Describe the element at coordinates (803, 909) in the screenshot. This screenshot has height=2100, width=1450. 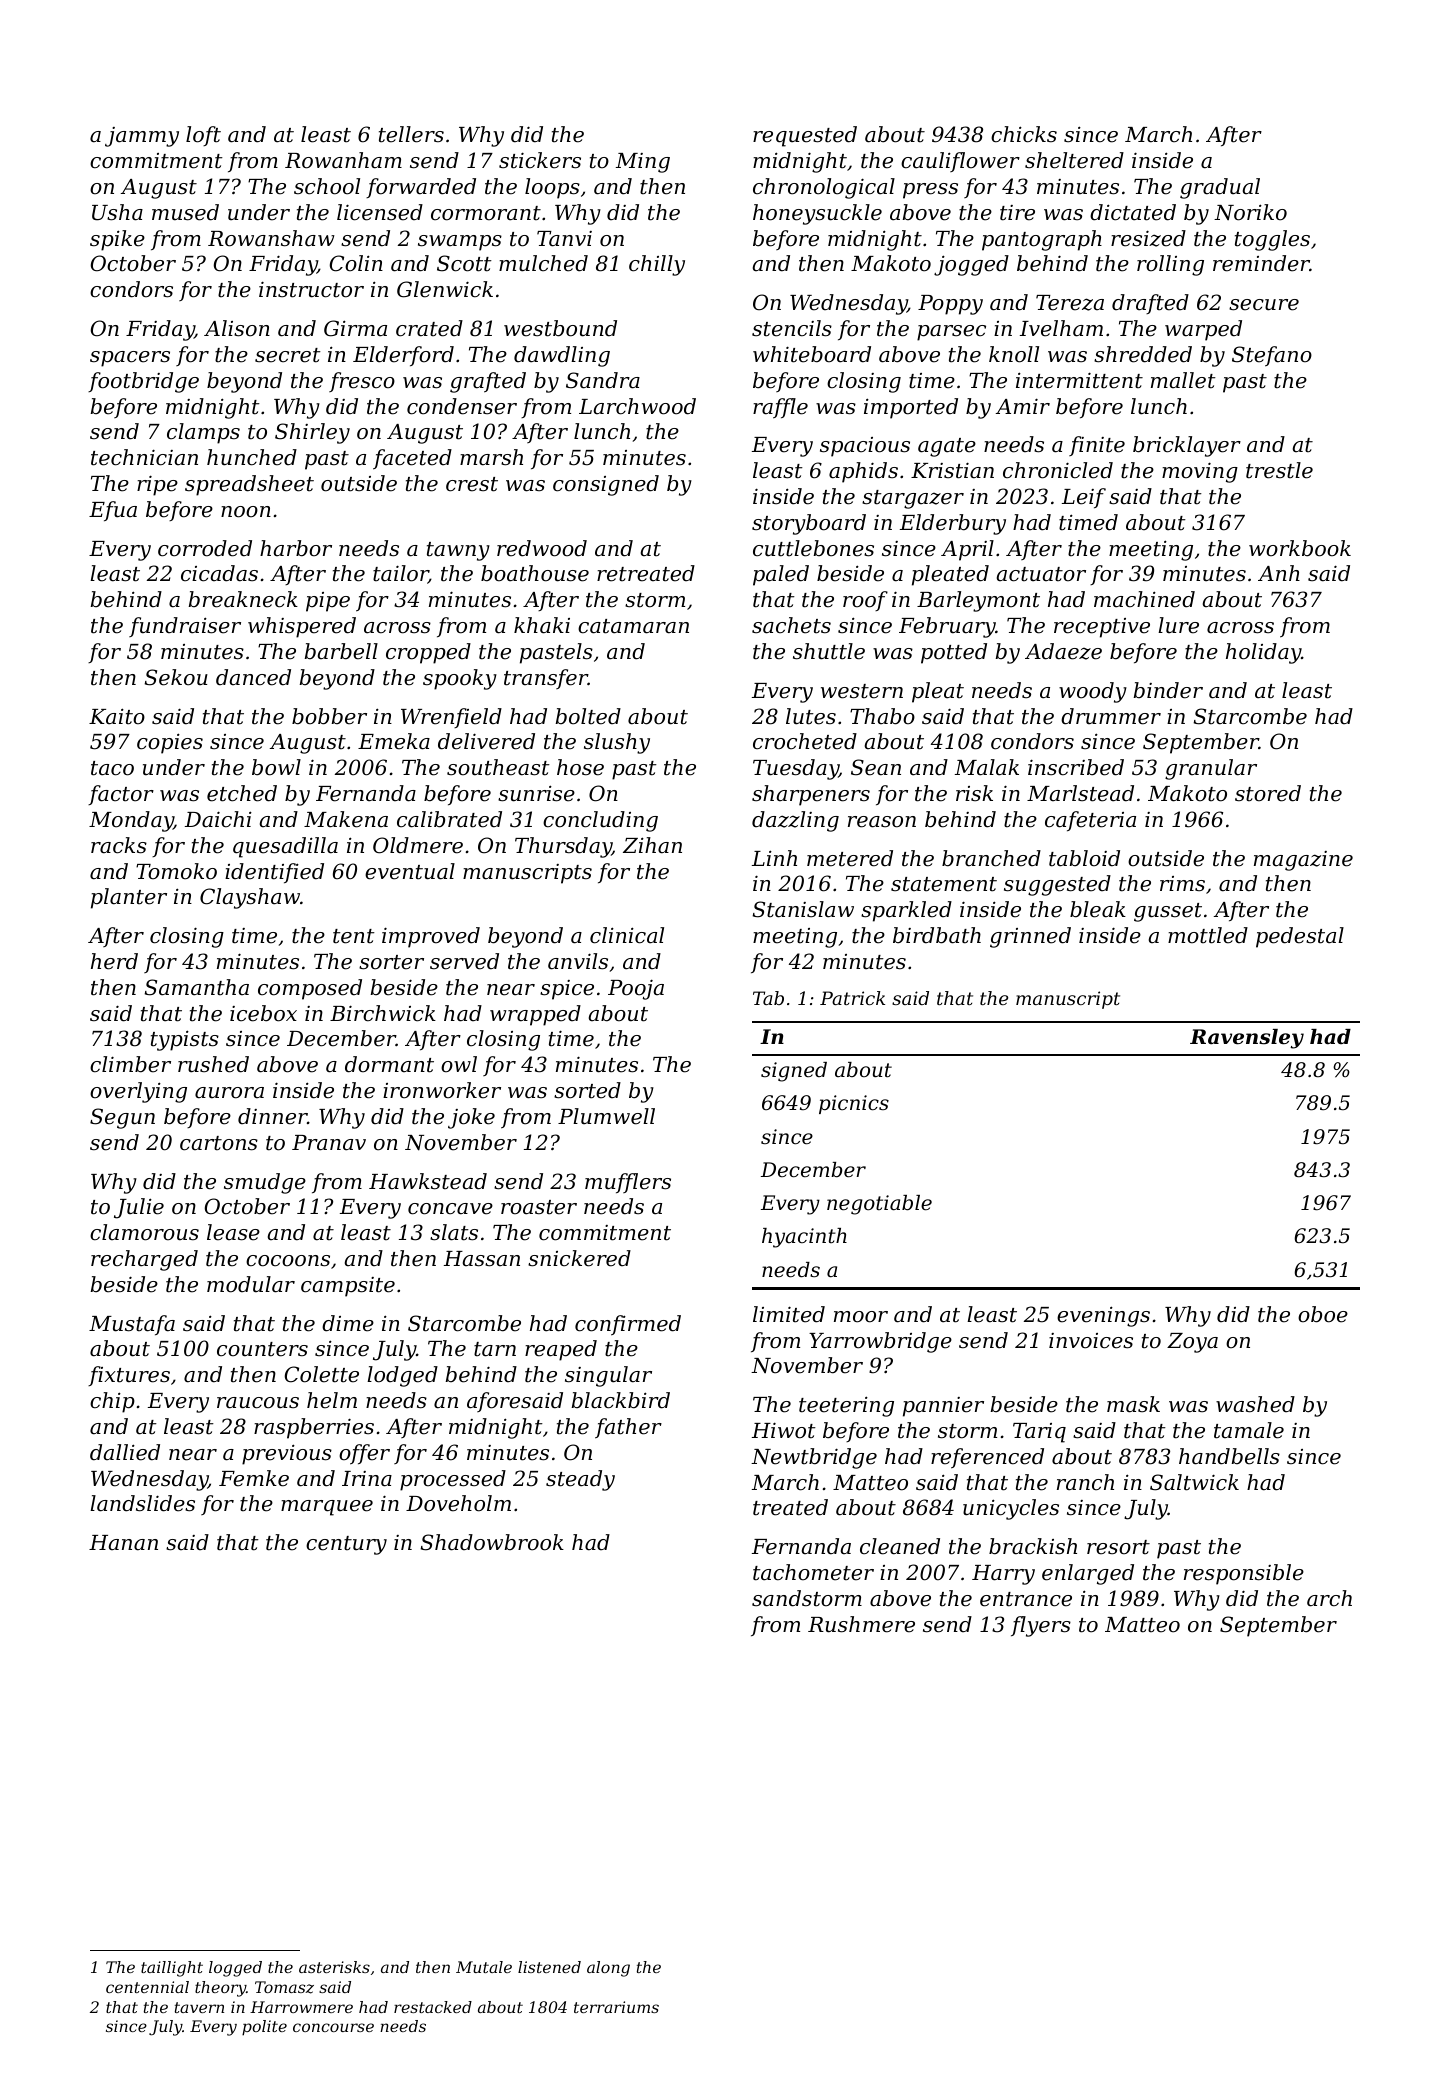
I see `Stanislaw` at that location.
